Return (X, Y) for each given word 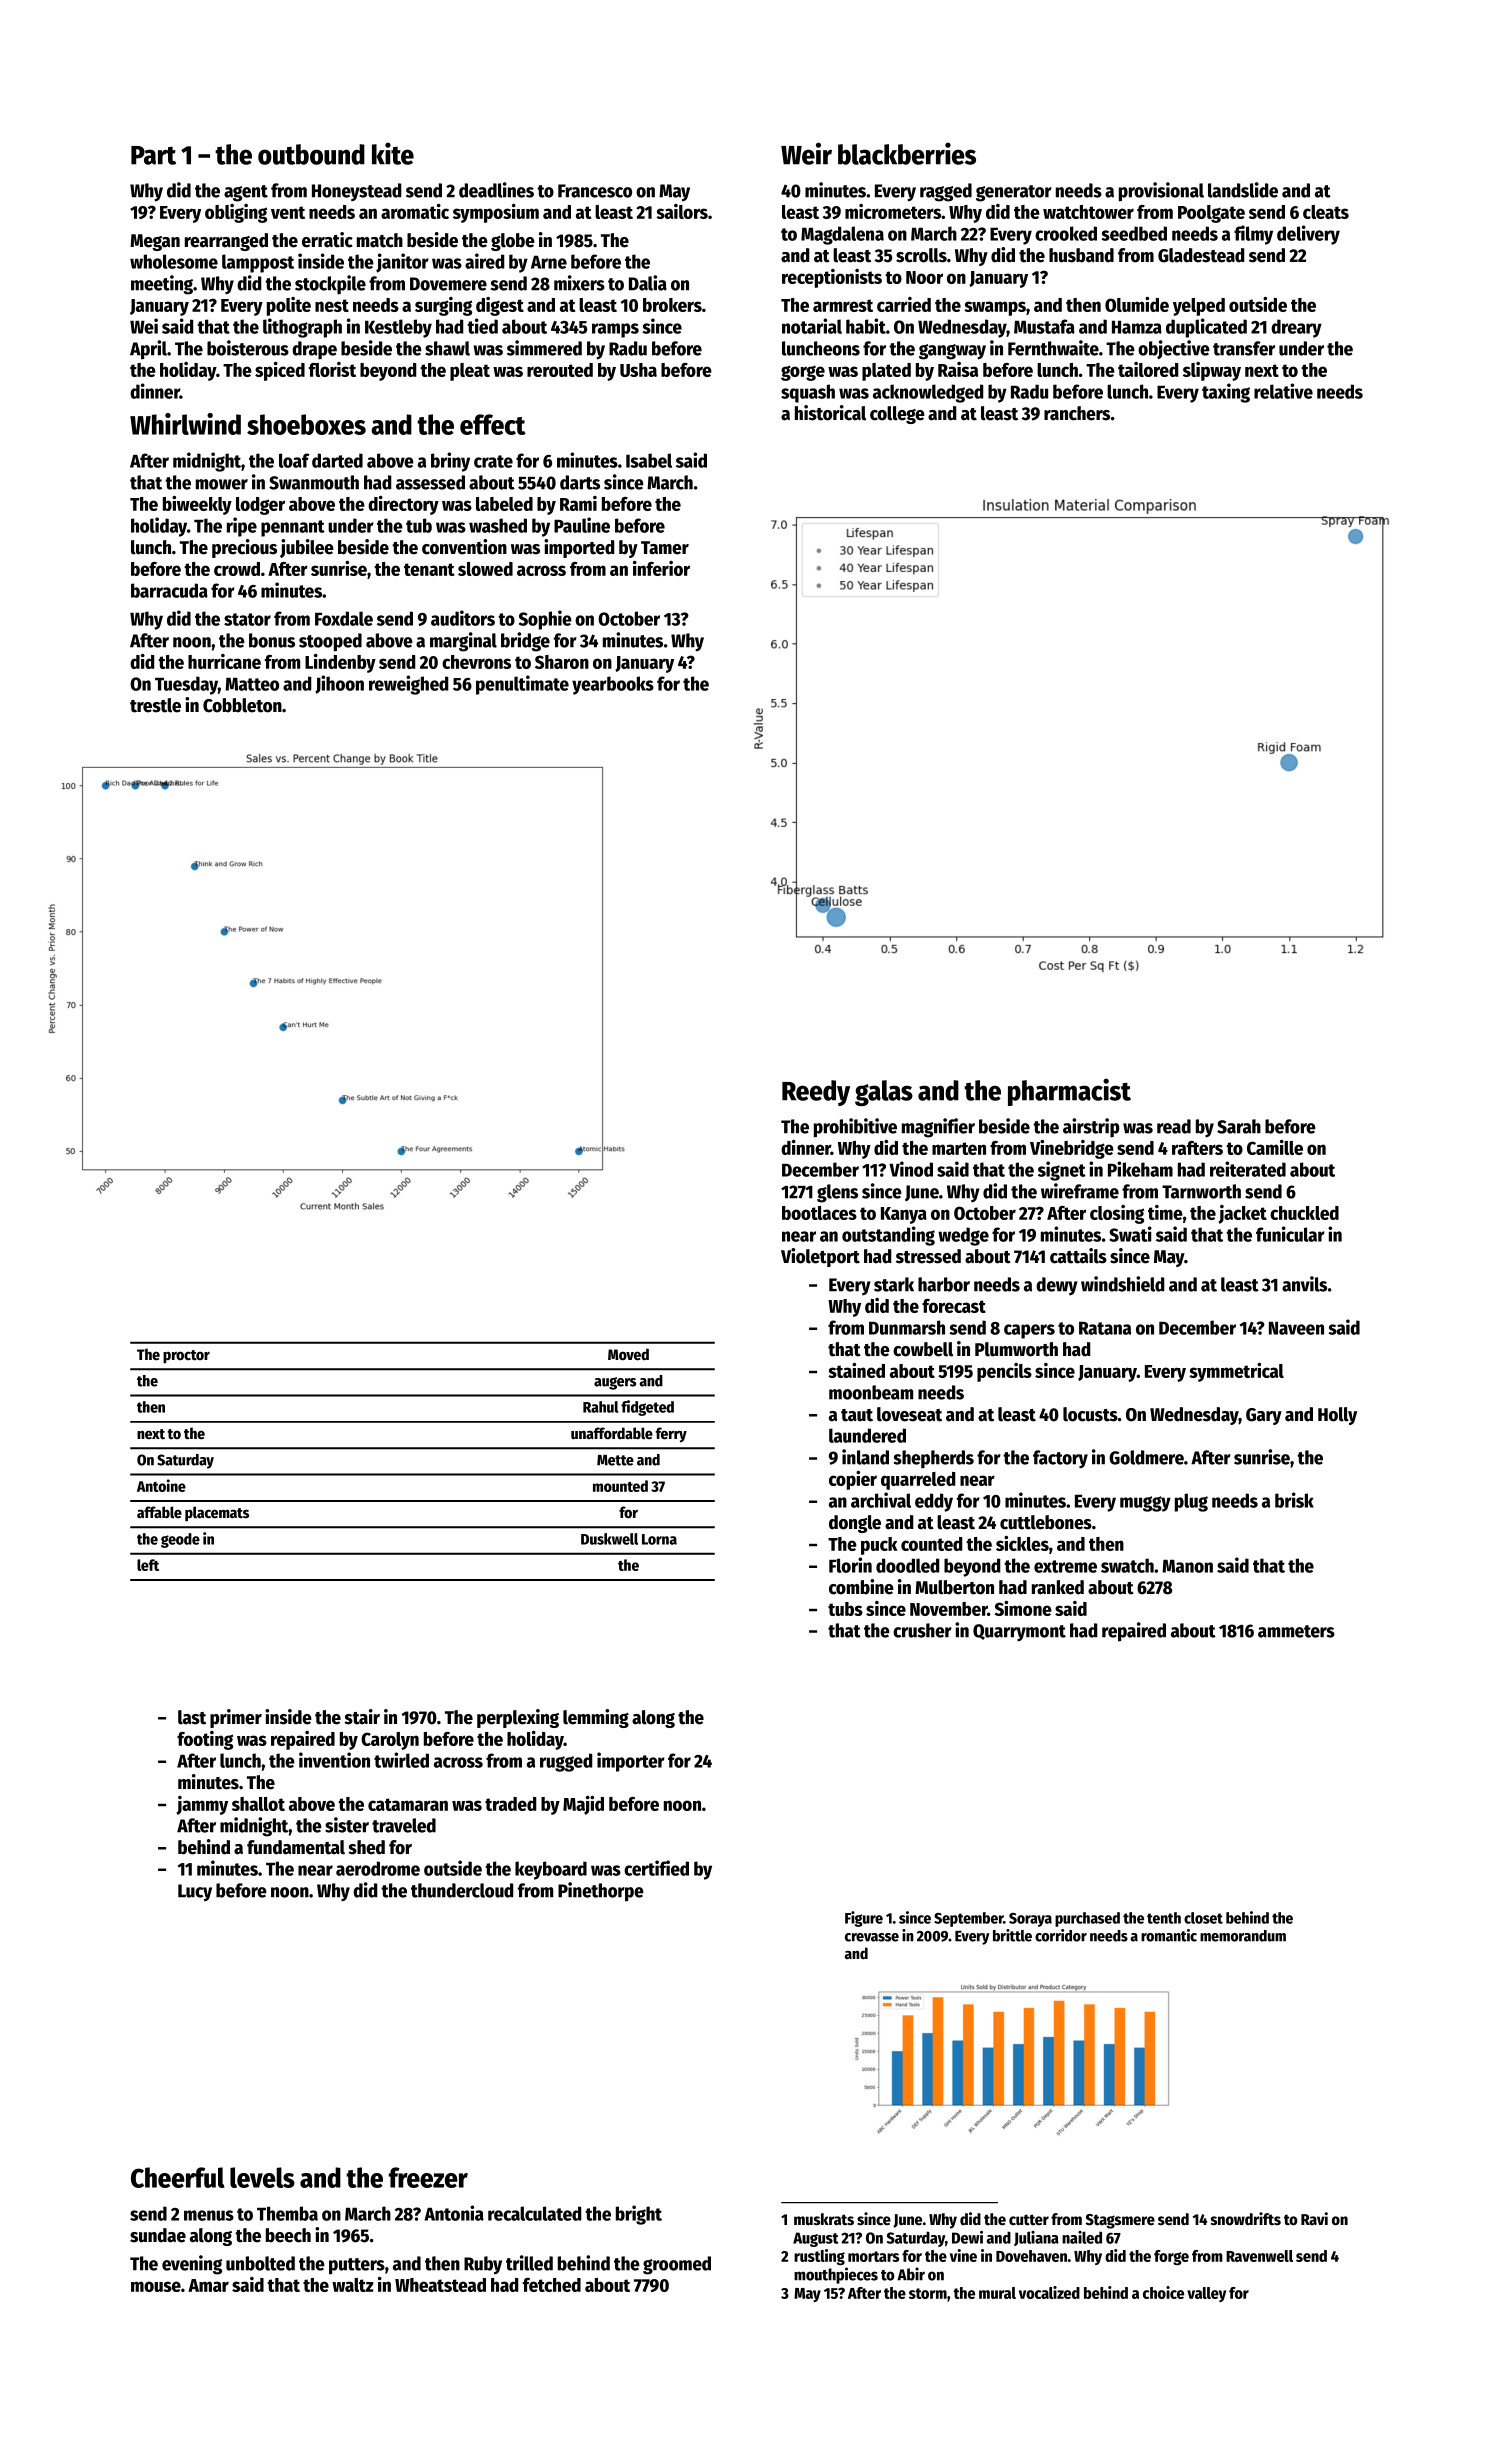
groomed (677, 2265)
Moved (628, 1354)
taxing (1226, 393)
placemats (217, 1514)
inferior (661, 568)
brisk (1294, 1500)
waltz (353, 2285)
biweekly (197, 505)
